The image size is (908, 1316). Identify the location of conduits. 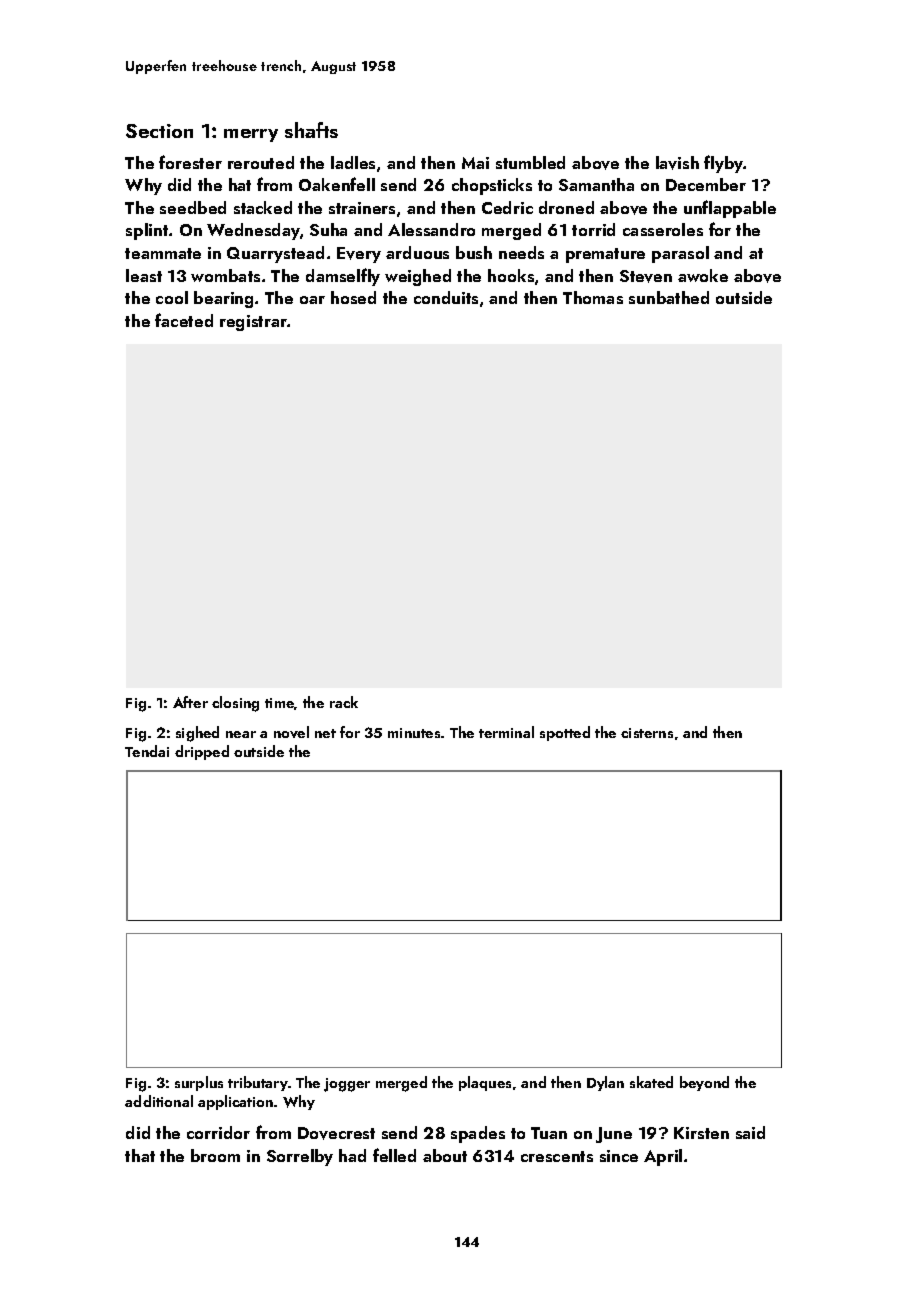
(446, 297).
